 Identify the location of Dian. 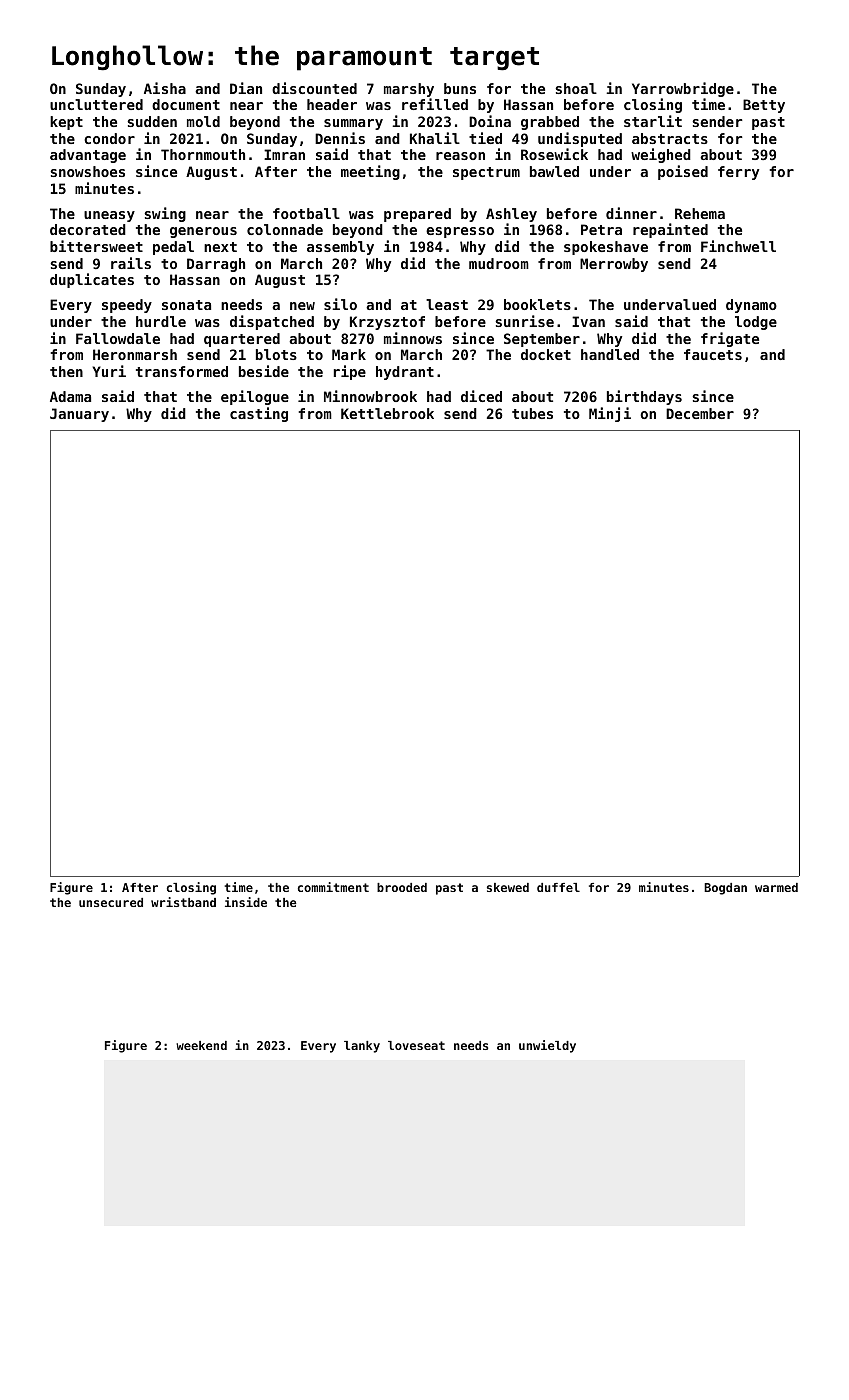
(246, 88).
